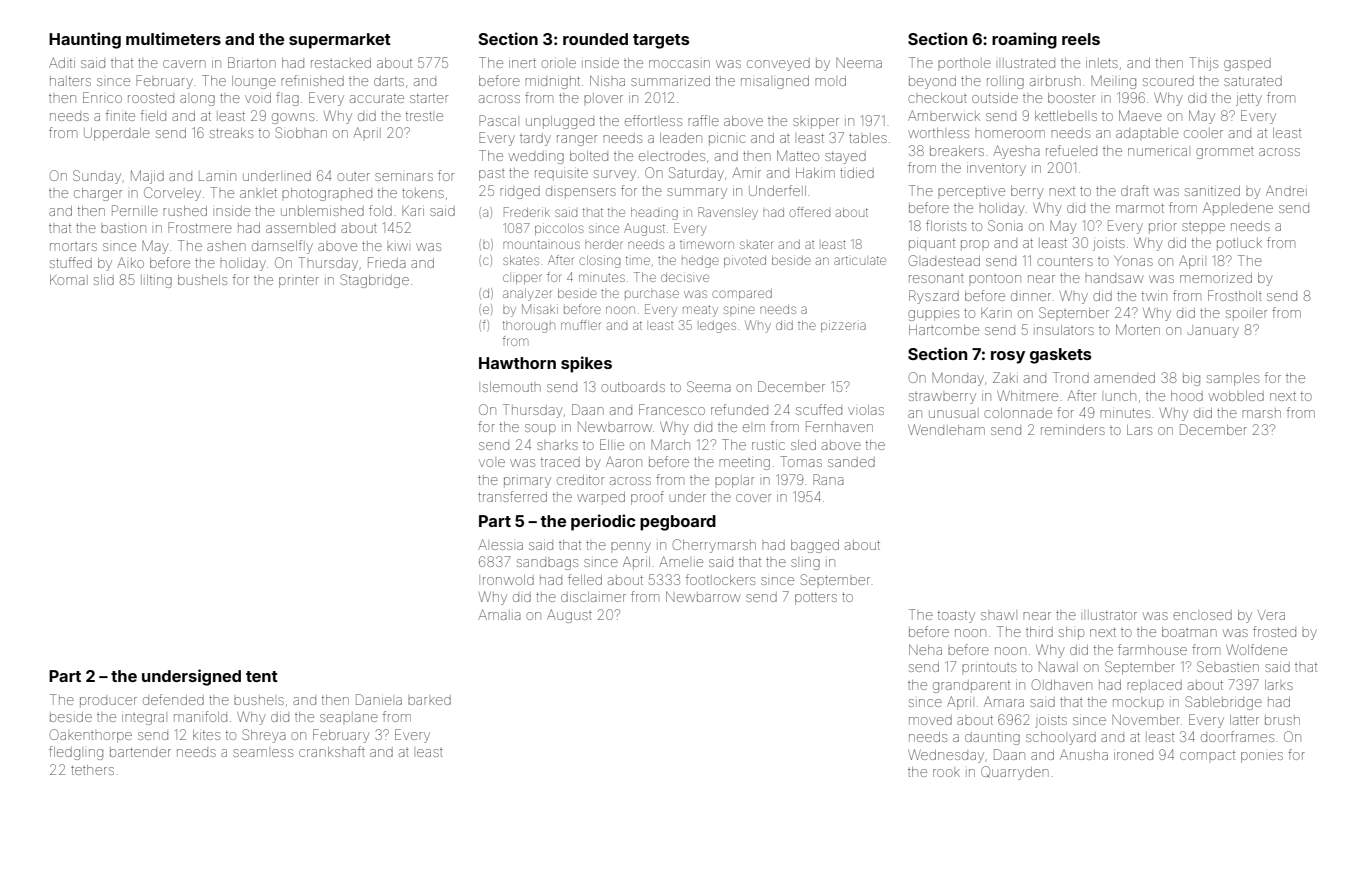 The width and height of the page is (1372, 887). Describe the element at coordinates (1286, 191) in the page. I see `Andrei` at that location.
